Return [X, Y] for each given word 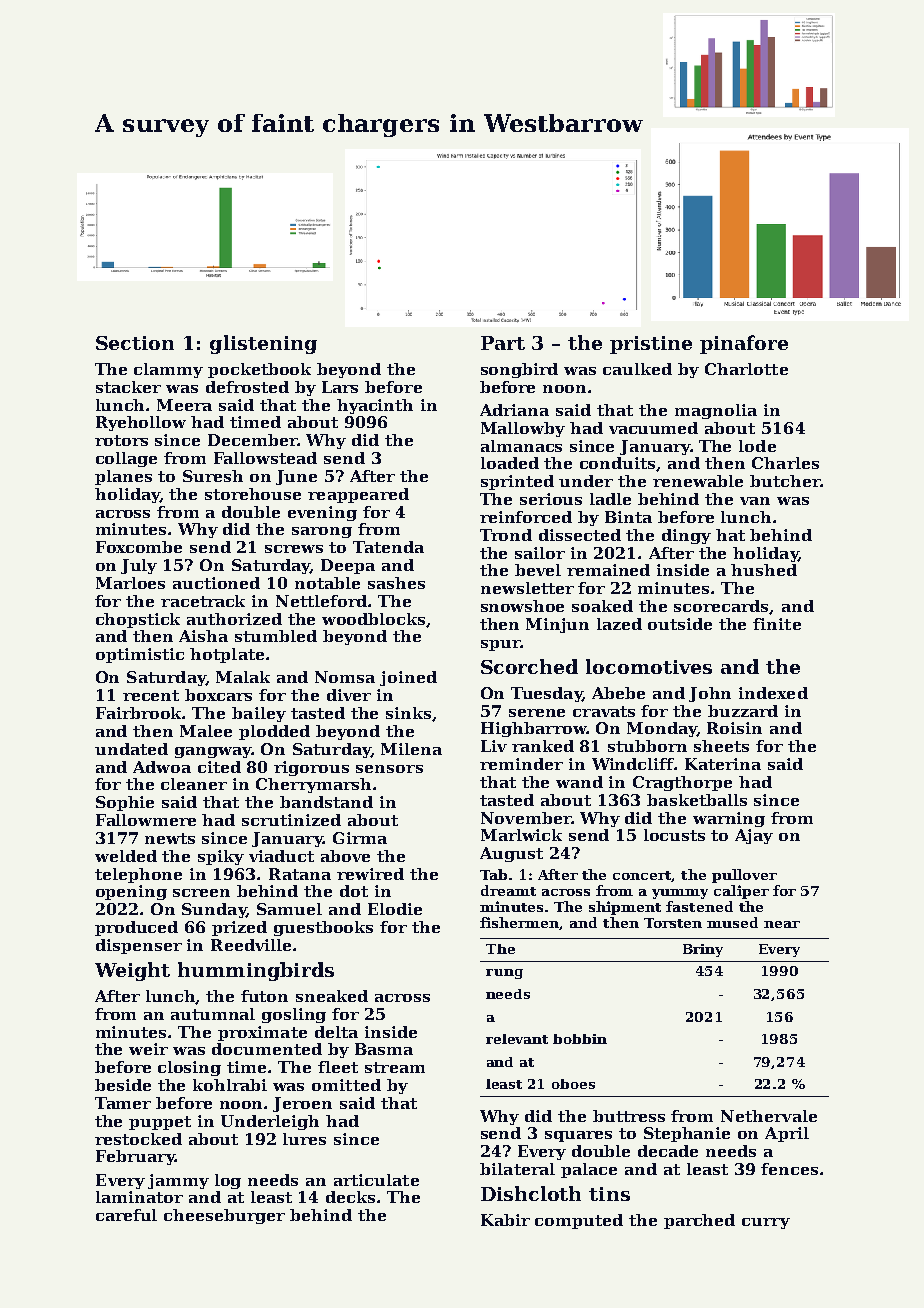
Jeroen [302, 1104]
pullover [744, 876]
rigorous [311, 768]
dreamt [508, 890]
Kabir [505, 1220]
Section [135, 343]
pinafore [744, 344]
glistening [263, 344]
